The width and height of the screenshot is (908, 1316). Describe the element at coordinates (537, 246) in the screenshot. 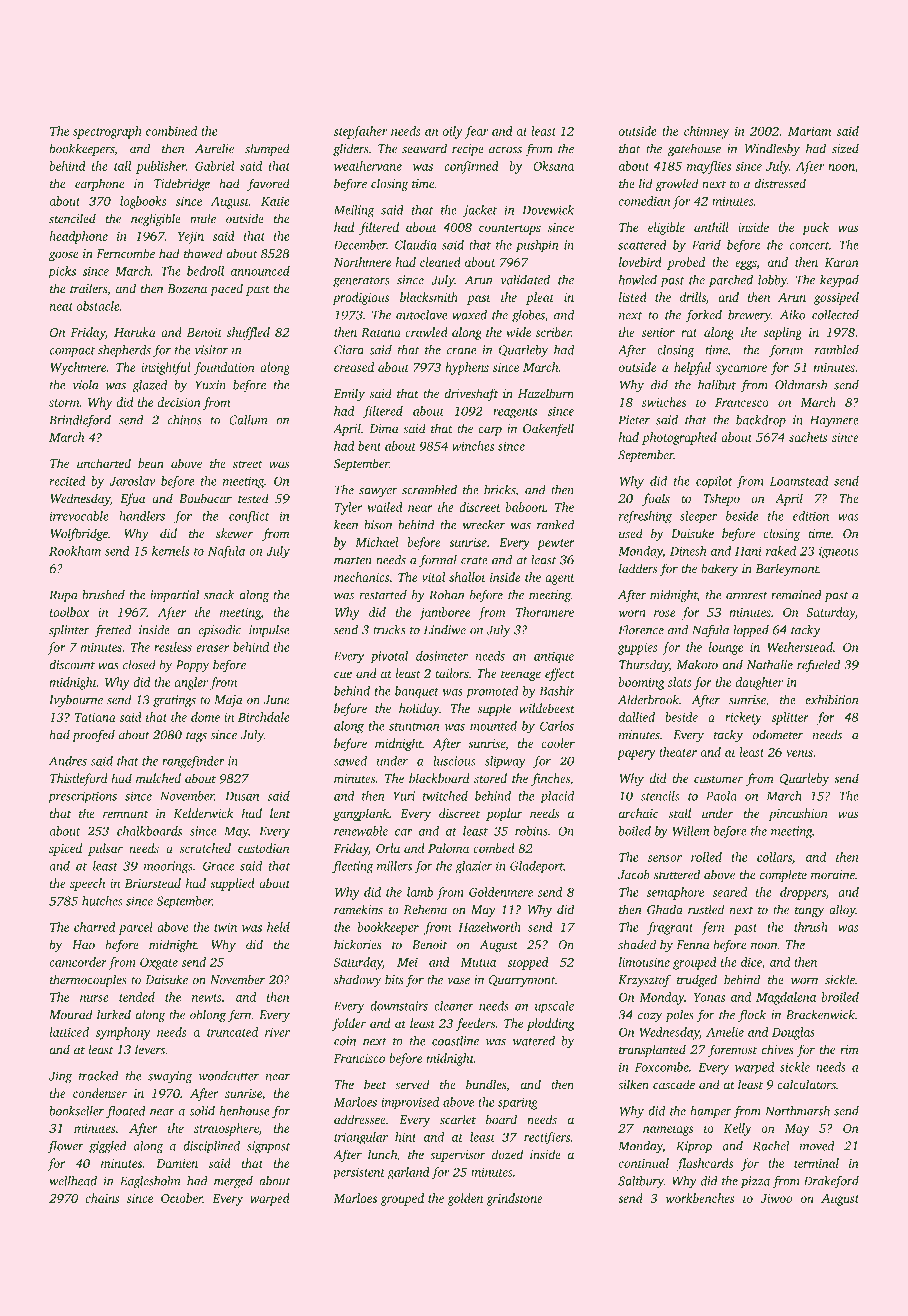

I see `pushpin` at that location.
